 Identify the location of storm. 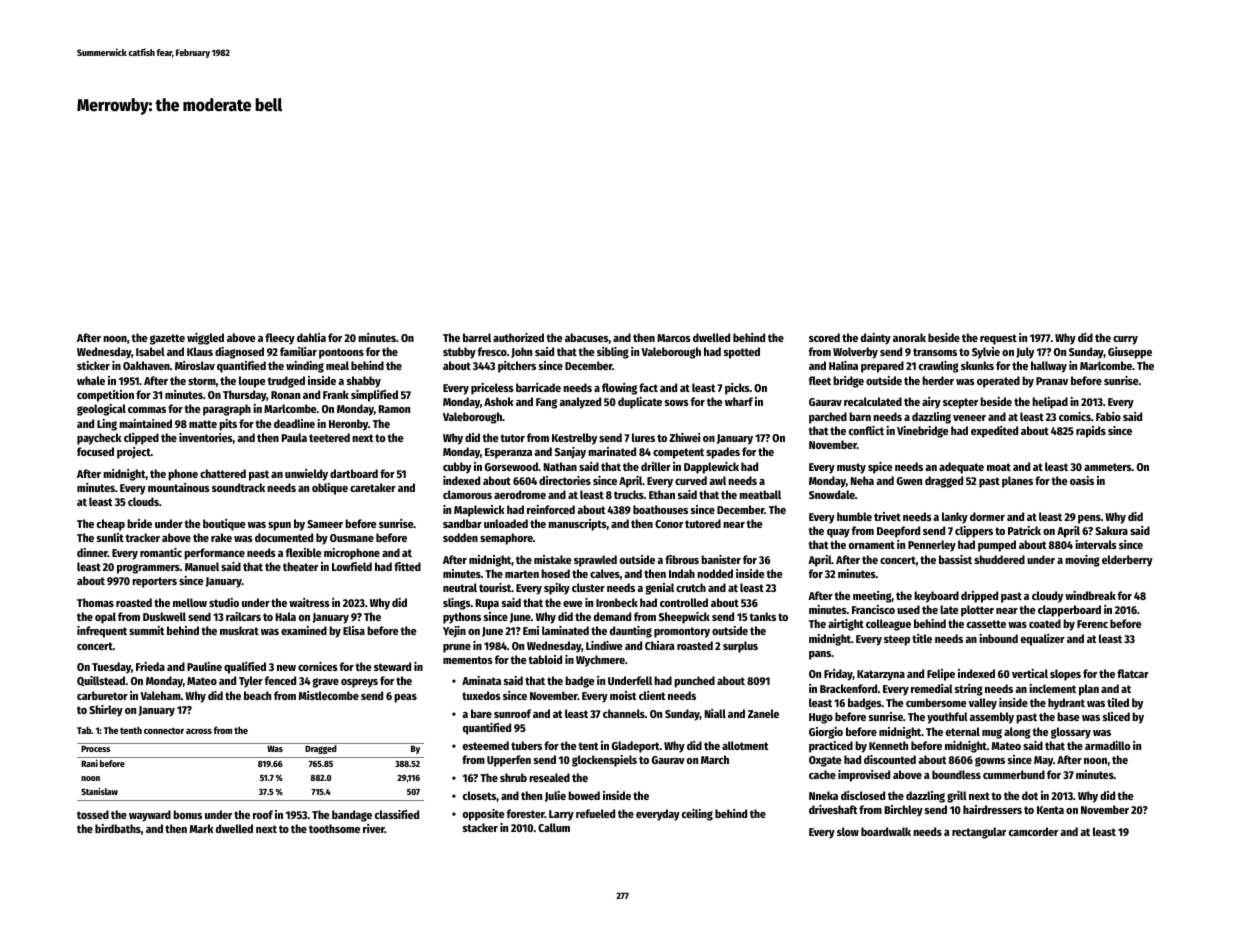
(202, 381).
